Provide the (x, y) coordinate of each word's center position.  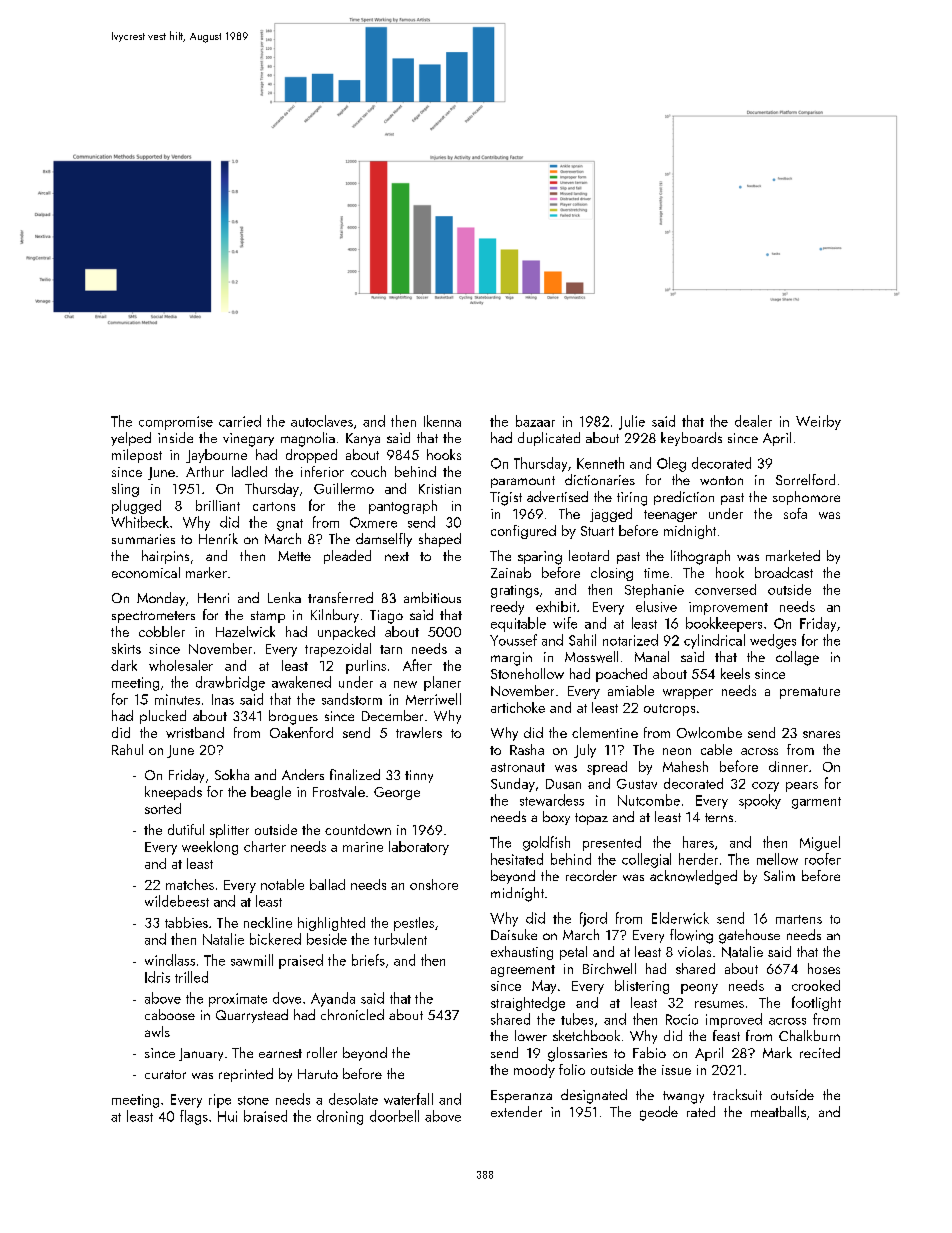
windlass (170, 960)
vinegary (248, 440)
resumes (719, 1004)
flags (194, 1117)
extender (516, 1111)
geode (659, 1113)
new (405, 684)
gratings (515, 591)
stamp (268, 617)
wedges (773, 641)
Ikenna (442, 421)
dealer (753, 421)
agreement (523, 971)
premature (810, 693)
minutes (177, 699)
